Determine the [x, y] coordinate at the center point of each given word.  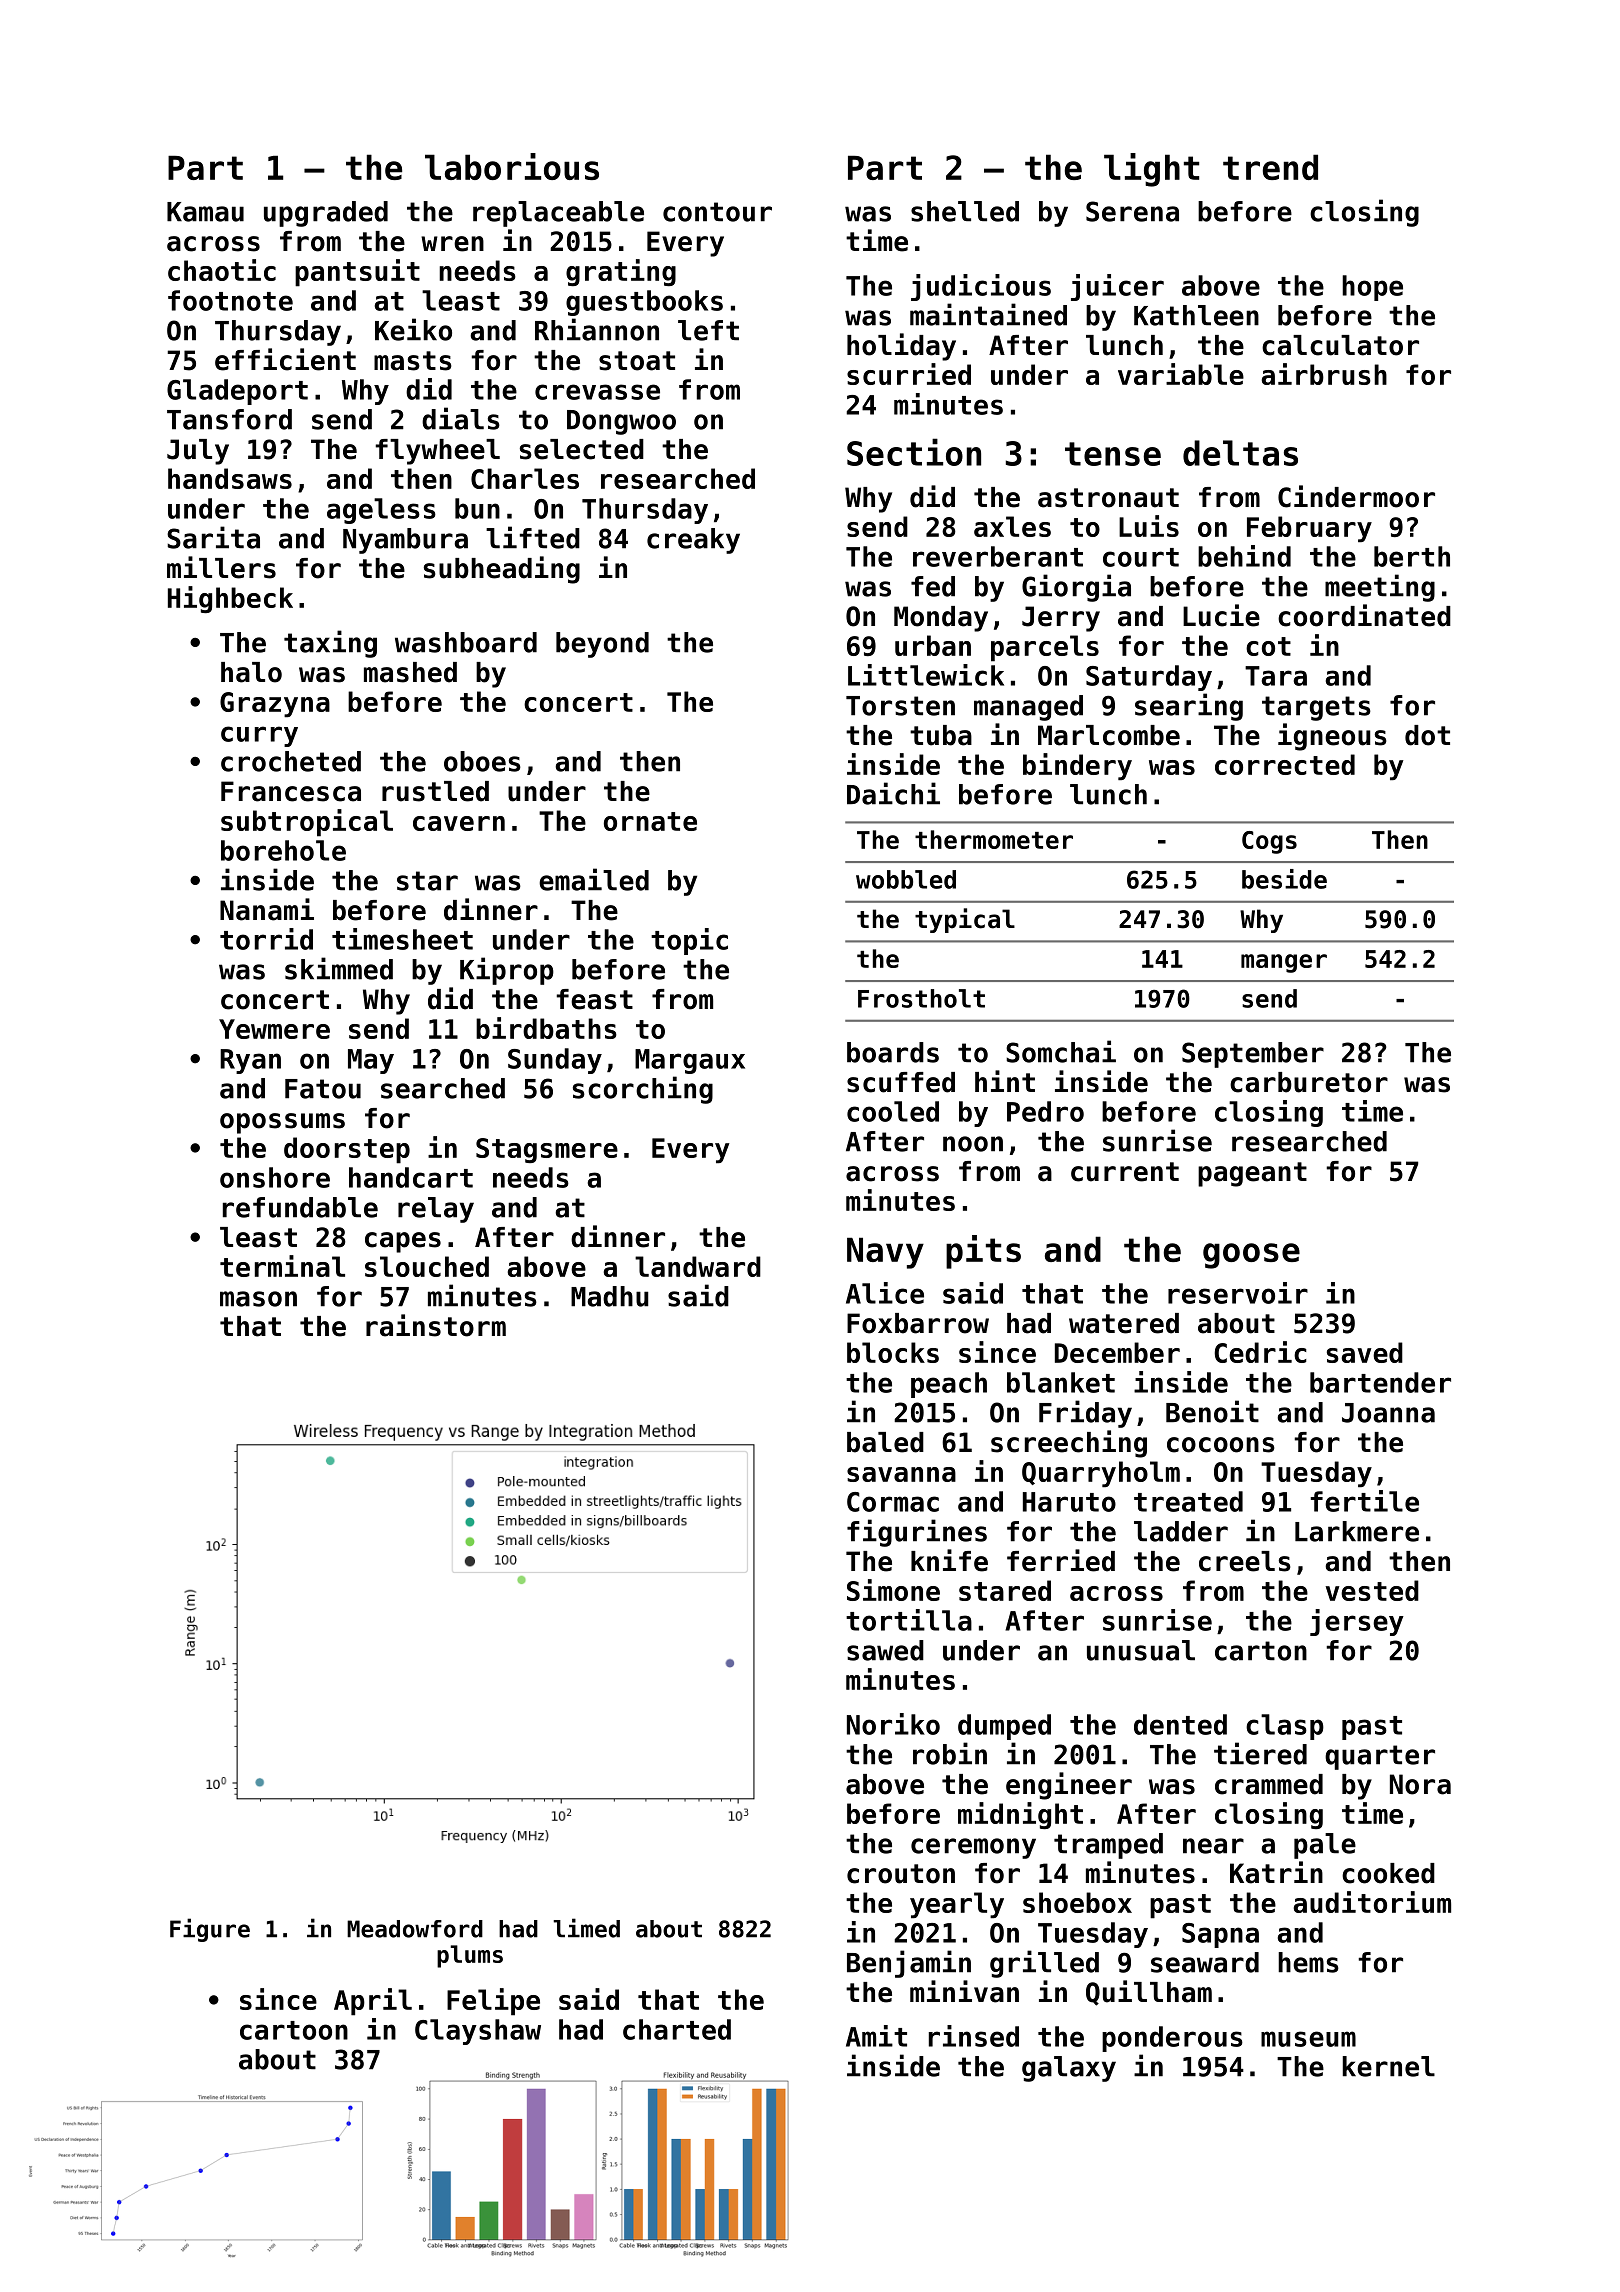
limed [586, 1928]
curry [259, 736]
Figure [210, 1930]
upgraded [326, 214]
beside [1284, 879]
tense [1113, 454]
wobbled [906, 879]
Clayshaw [478, 2032]
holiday [901, 347]
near [1213, 1846]
